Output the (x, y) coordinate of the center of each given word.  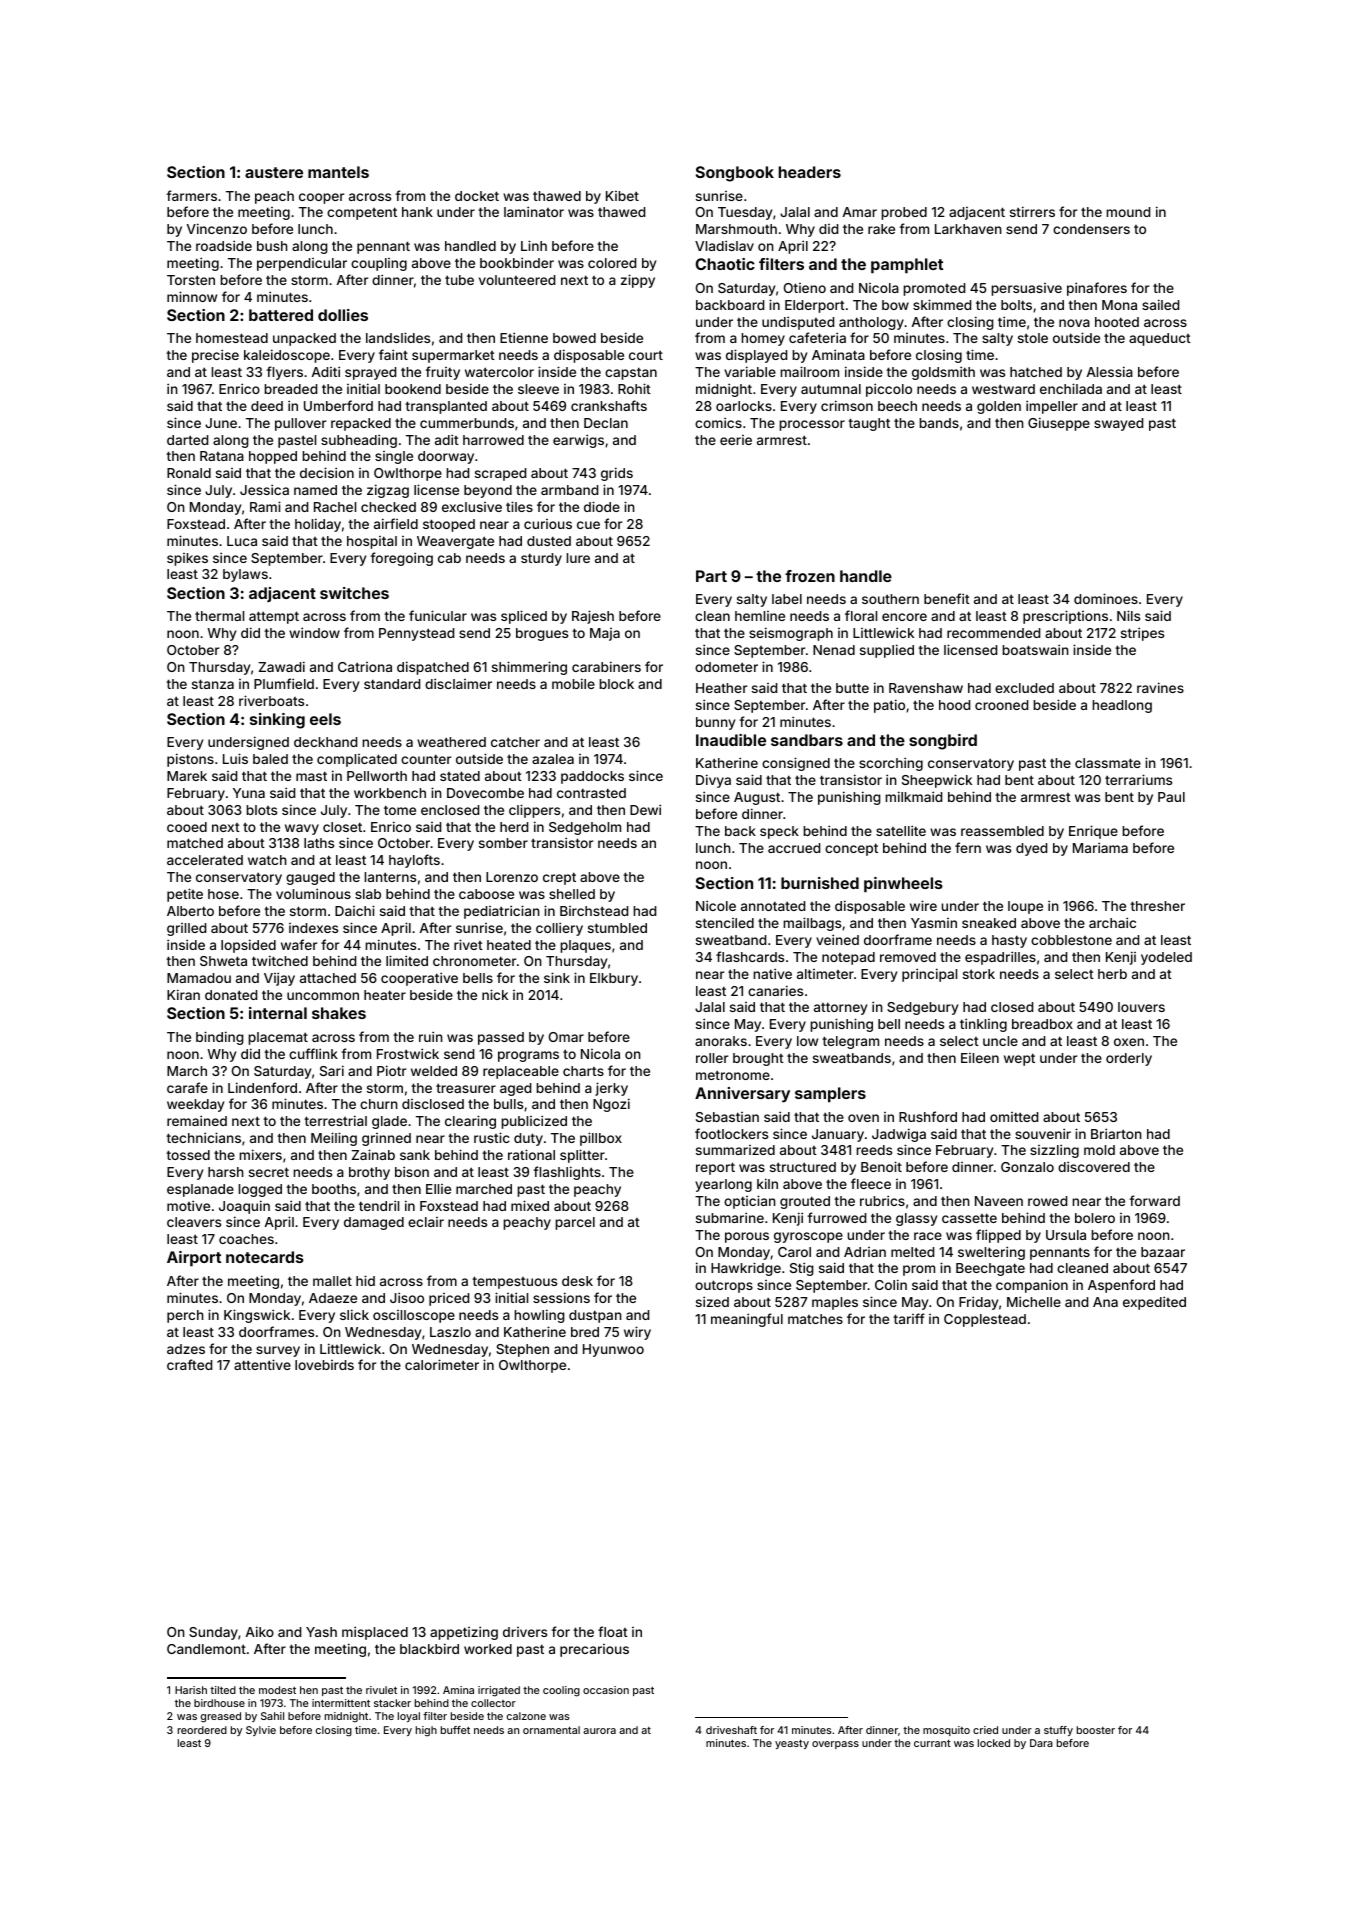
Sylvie (261, 1731)
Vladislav (724, 245)
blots (261, 810)
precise (215, 356)
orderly (1129, 1059)
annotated (773, 906)
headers (809, 172)
